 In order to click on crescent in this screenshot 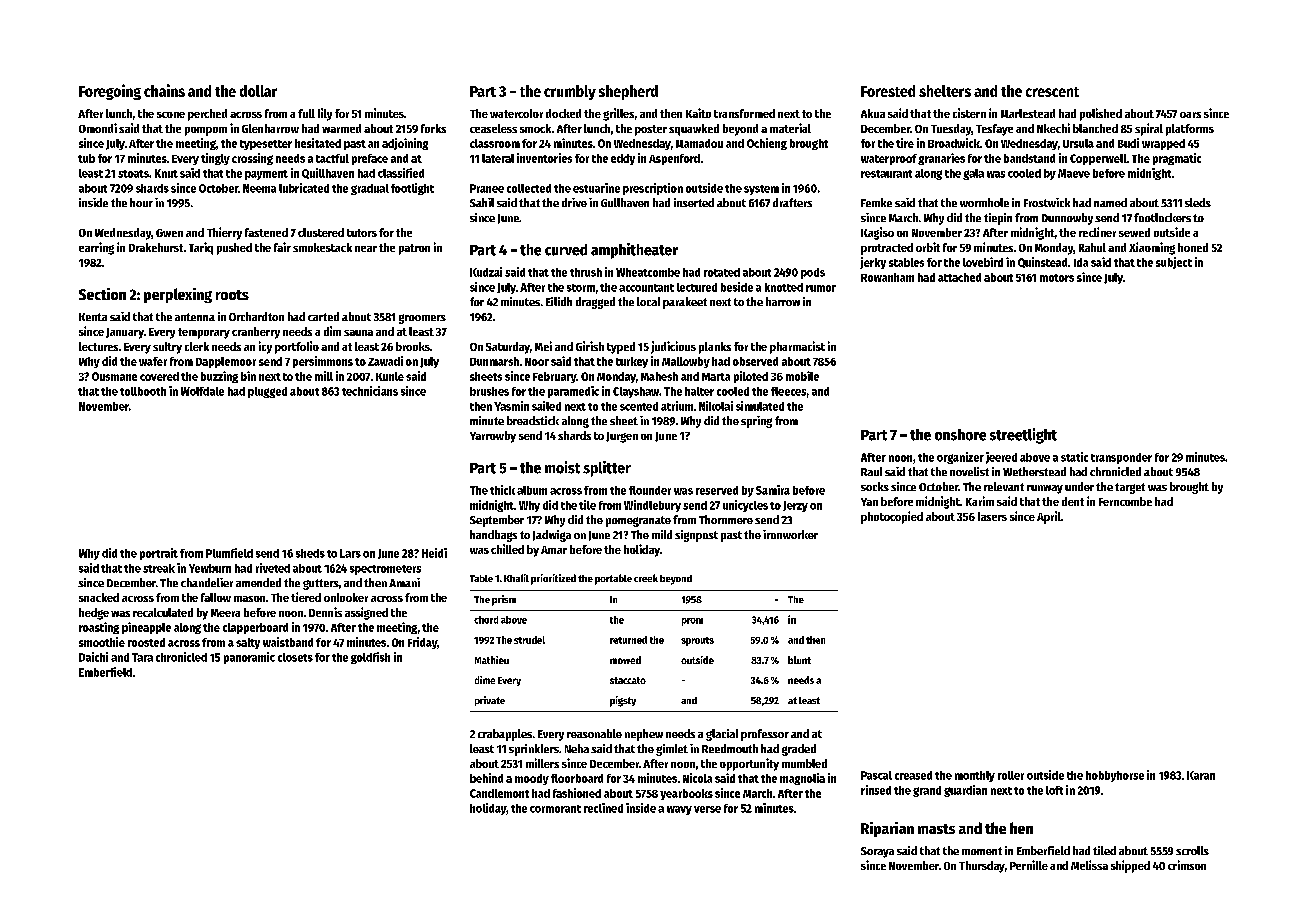, I will do `click(1052, 92)`.
